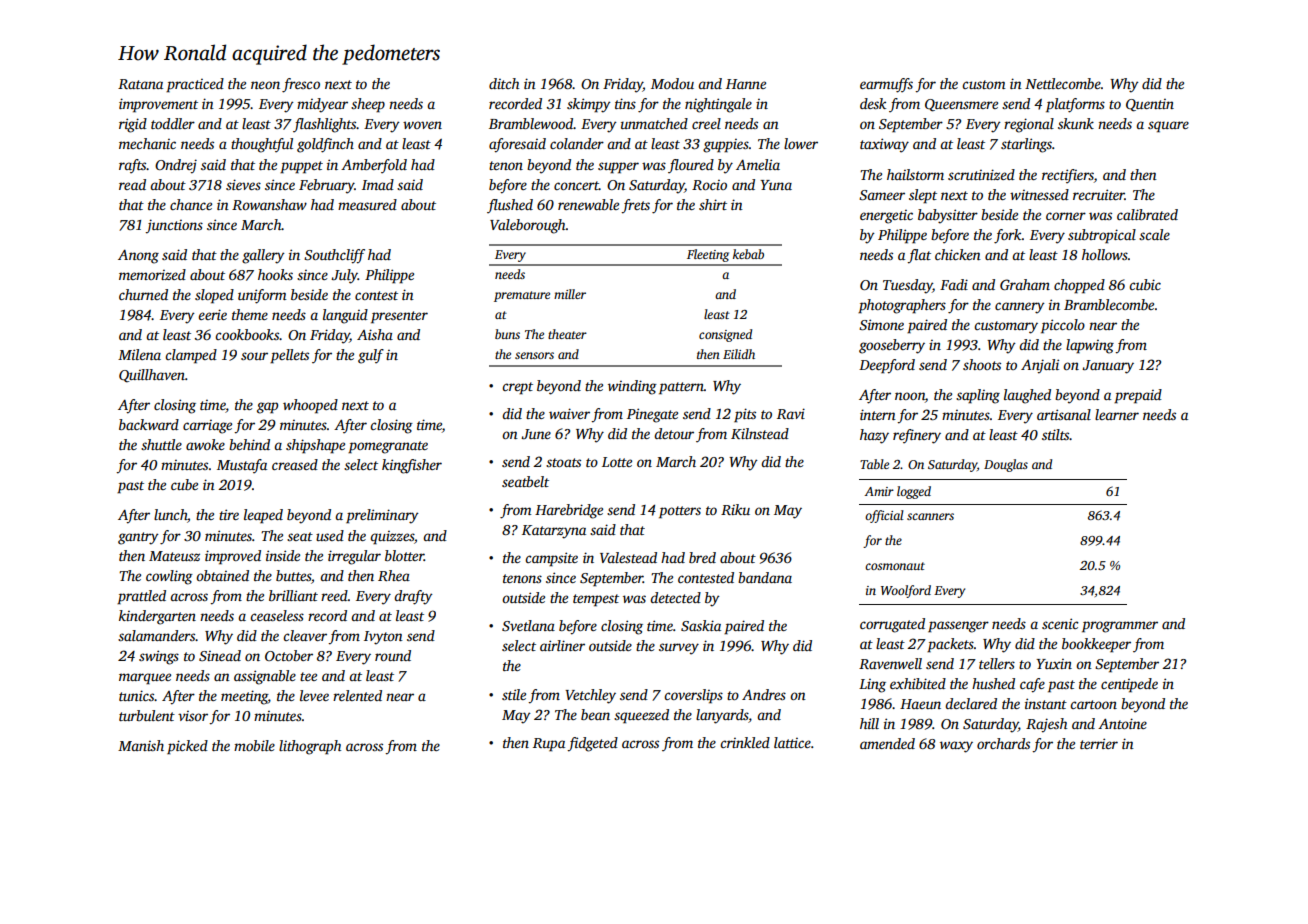 The height and width of the screenshot is (924, 1308). Describe the element at coordinates (220, 655) in the screenshot. I see `Sinead` at that location.
